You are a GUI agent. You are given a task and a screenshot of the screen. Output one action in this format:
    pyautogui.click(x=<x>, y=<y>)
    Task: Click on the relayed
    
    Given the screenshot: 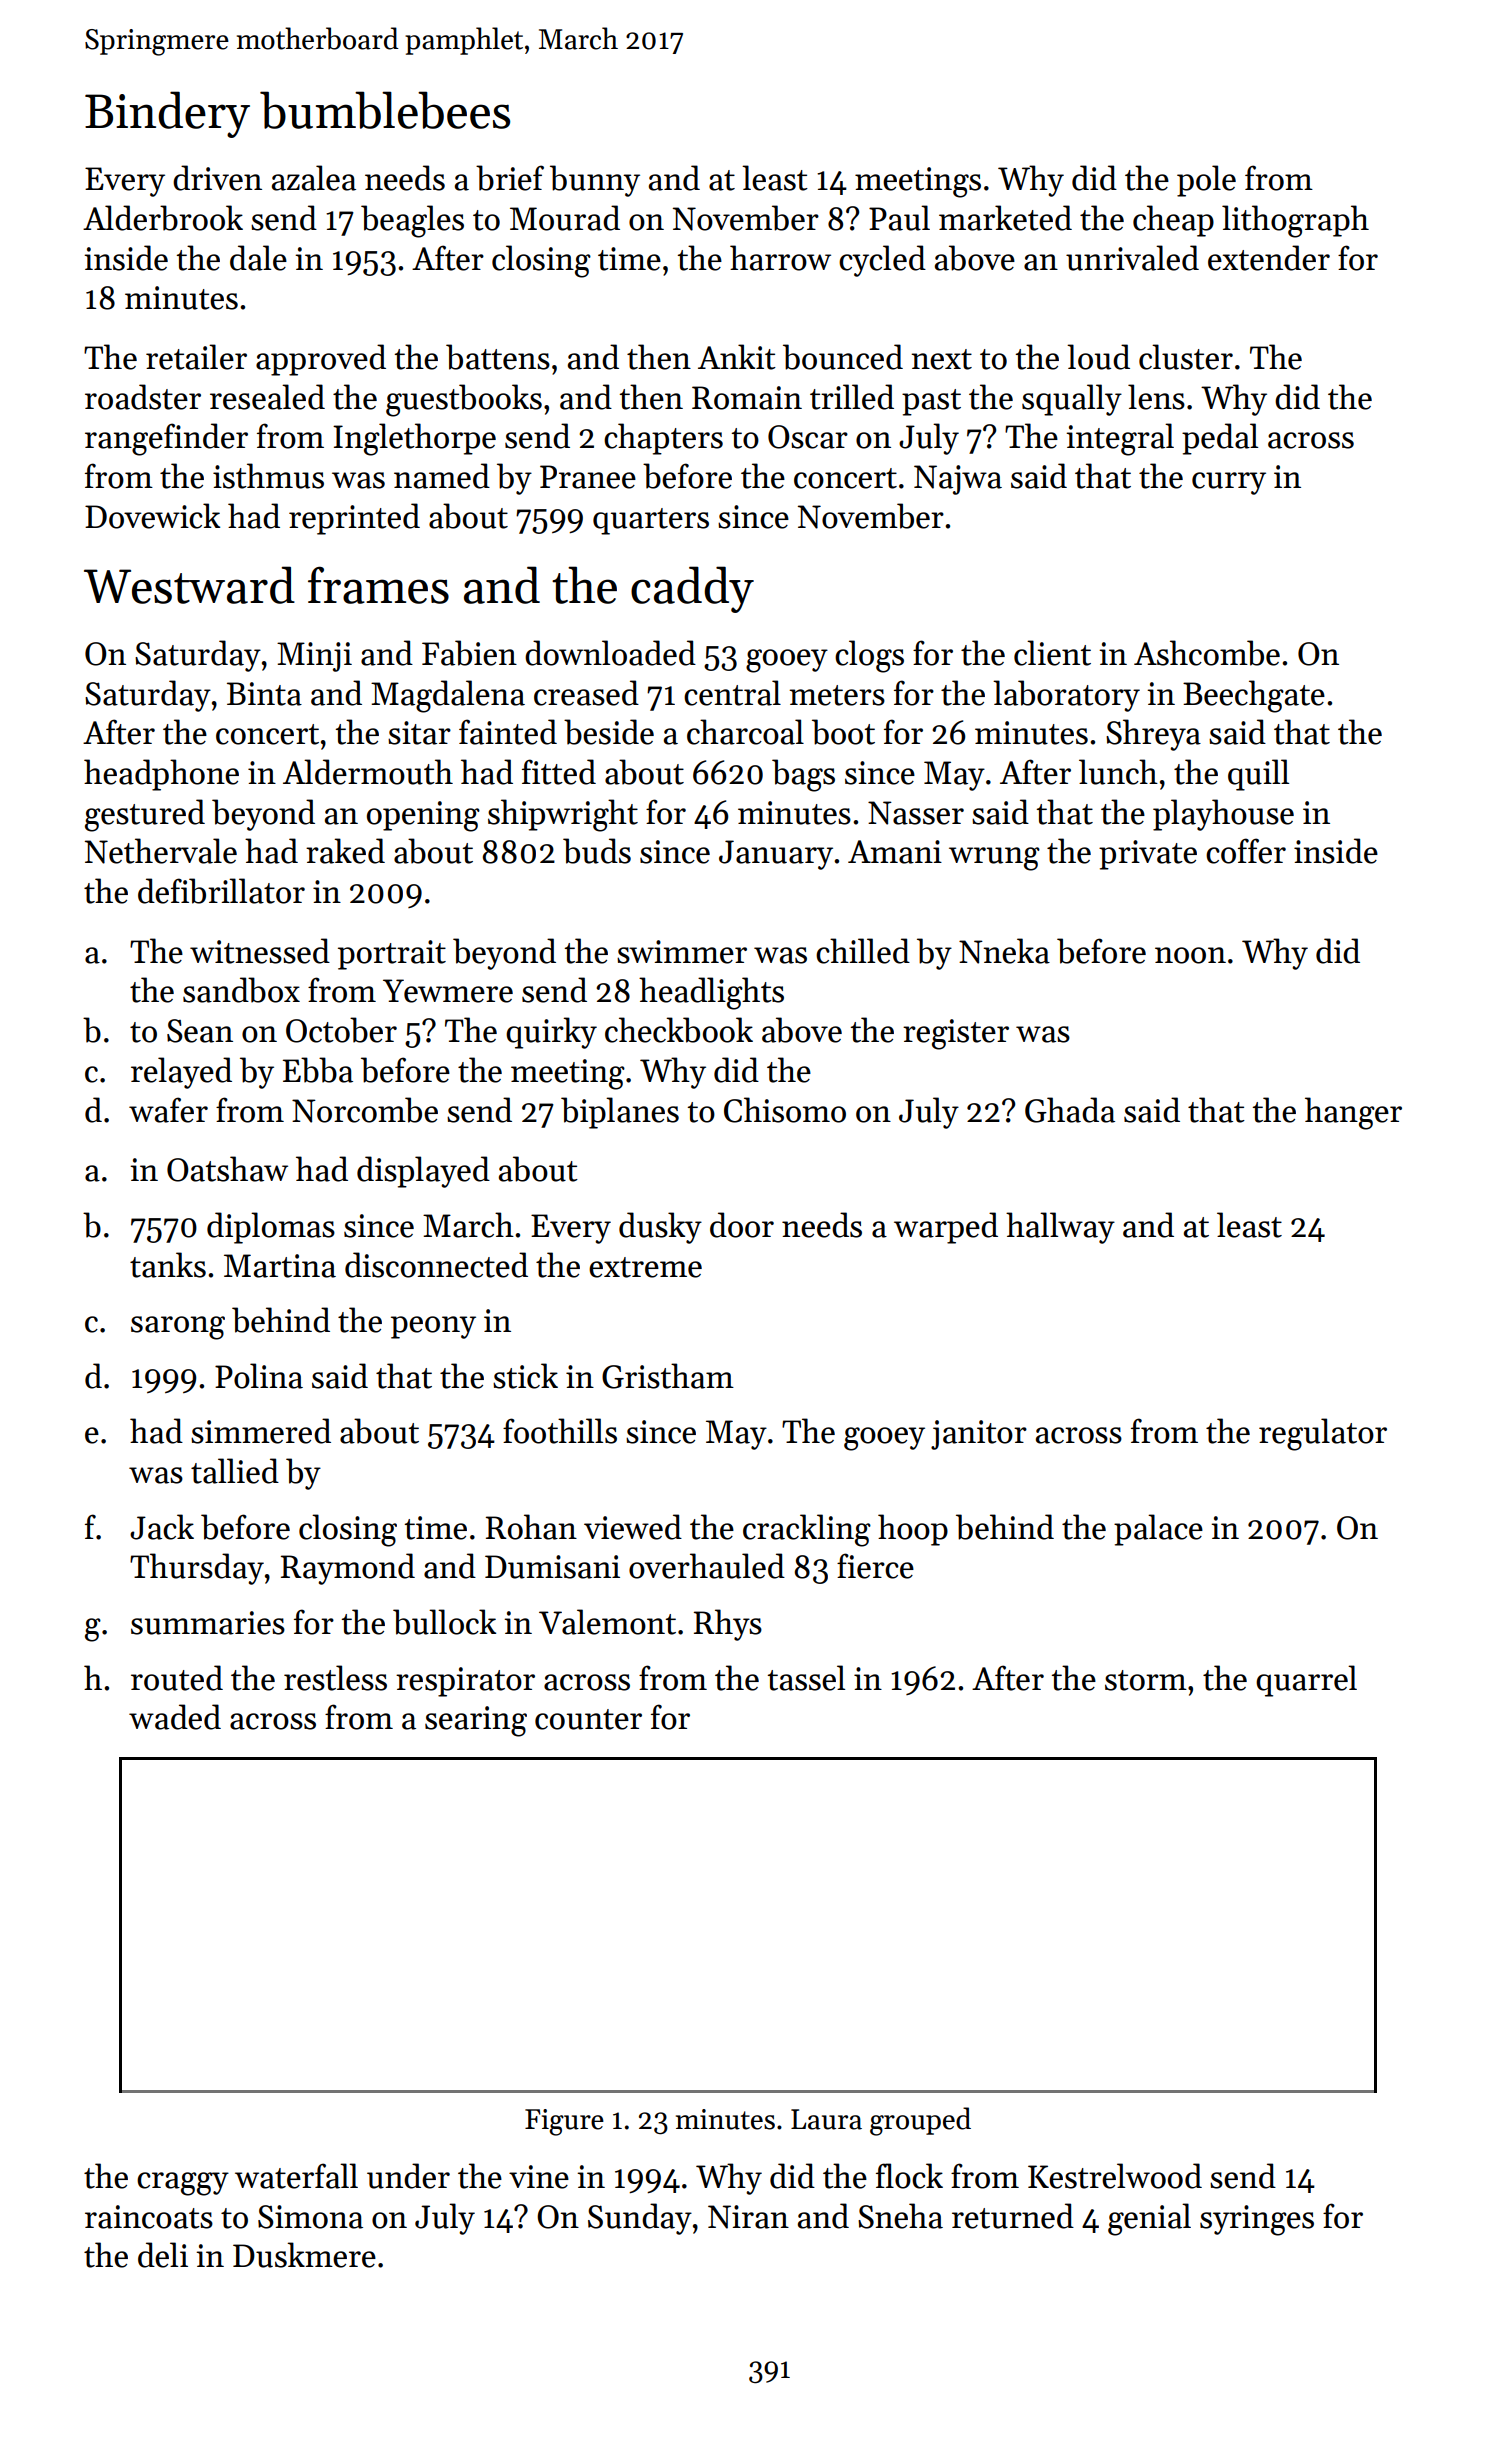 What is the action you would take?
    pyautogui.click(x=181, y=1073)
